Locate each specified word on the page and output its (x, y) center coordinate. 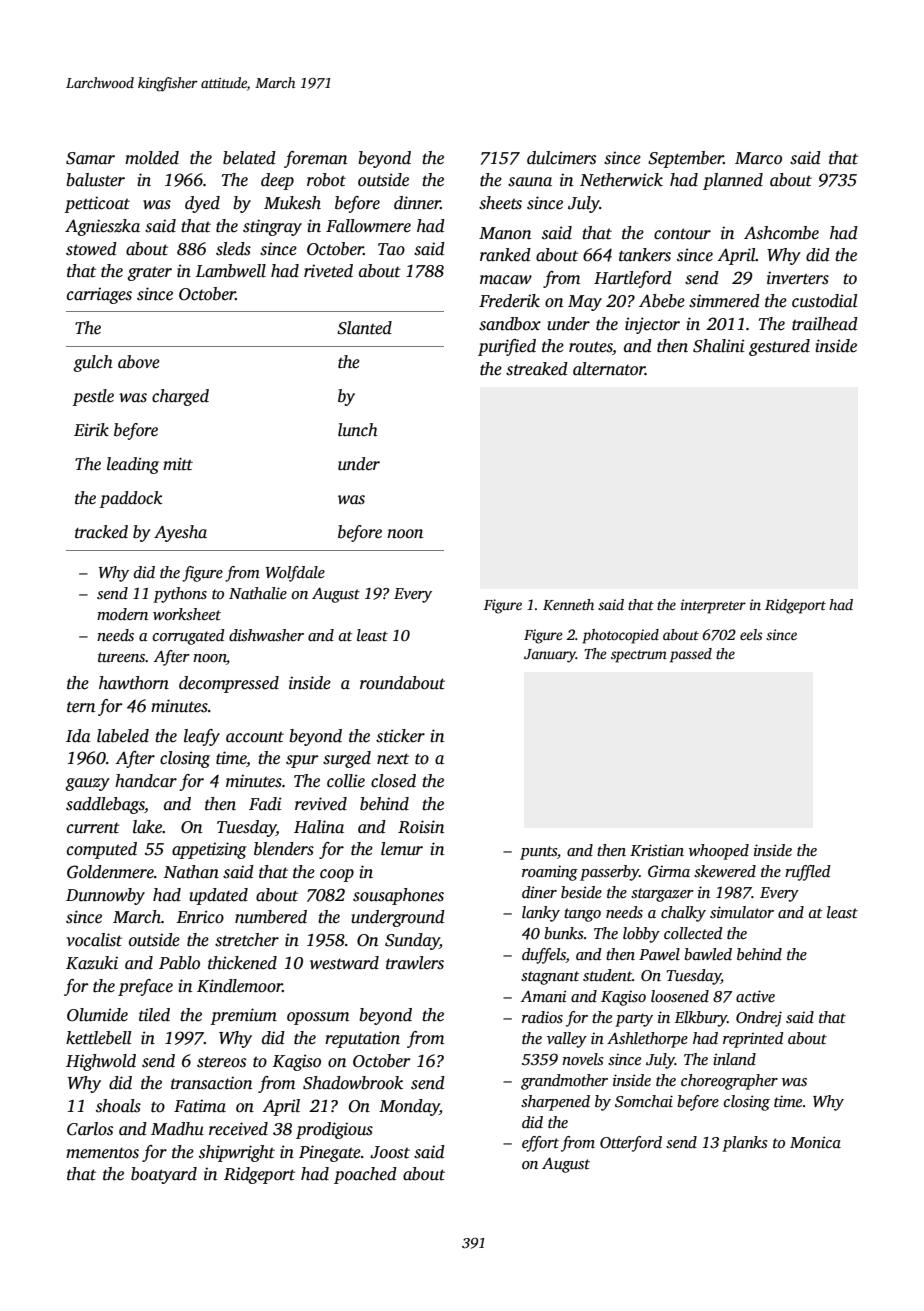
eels (751, 634)
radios (542, 1017)
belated (249, 158)
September (686, 159)
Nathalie (258, 593)
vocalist (94, 940)
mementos (102, 1153)
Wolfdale (295, 574)
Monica (815, 1142)
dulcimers (561, 158)
